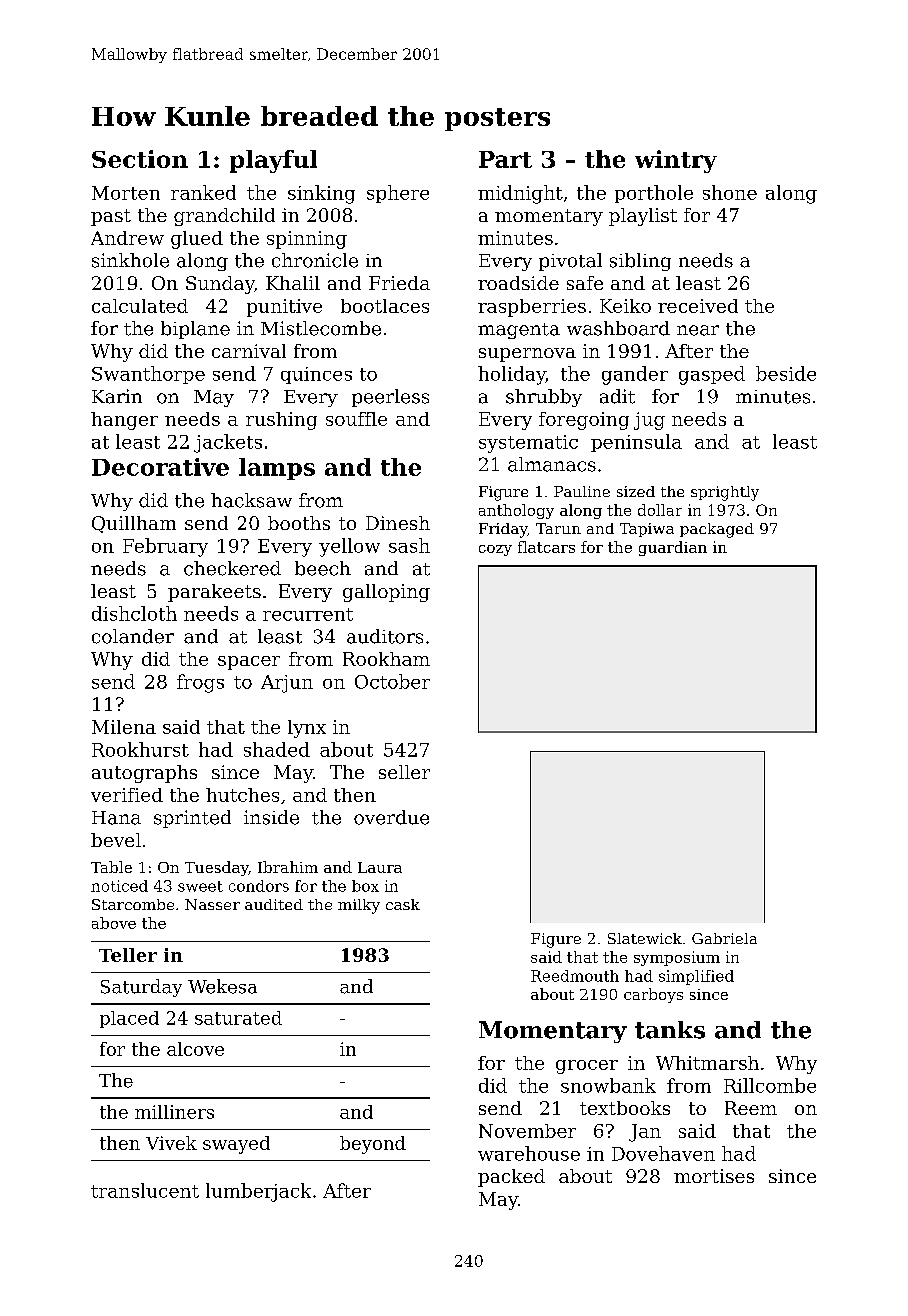  I want to click on sized, so click(636, 491).
